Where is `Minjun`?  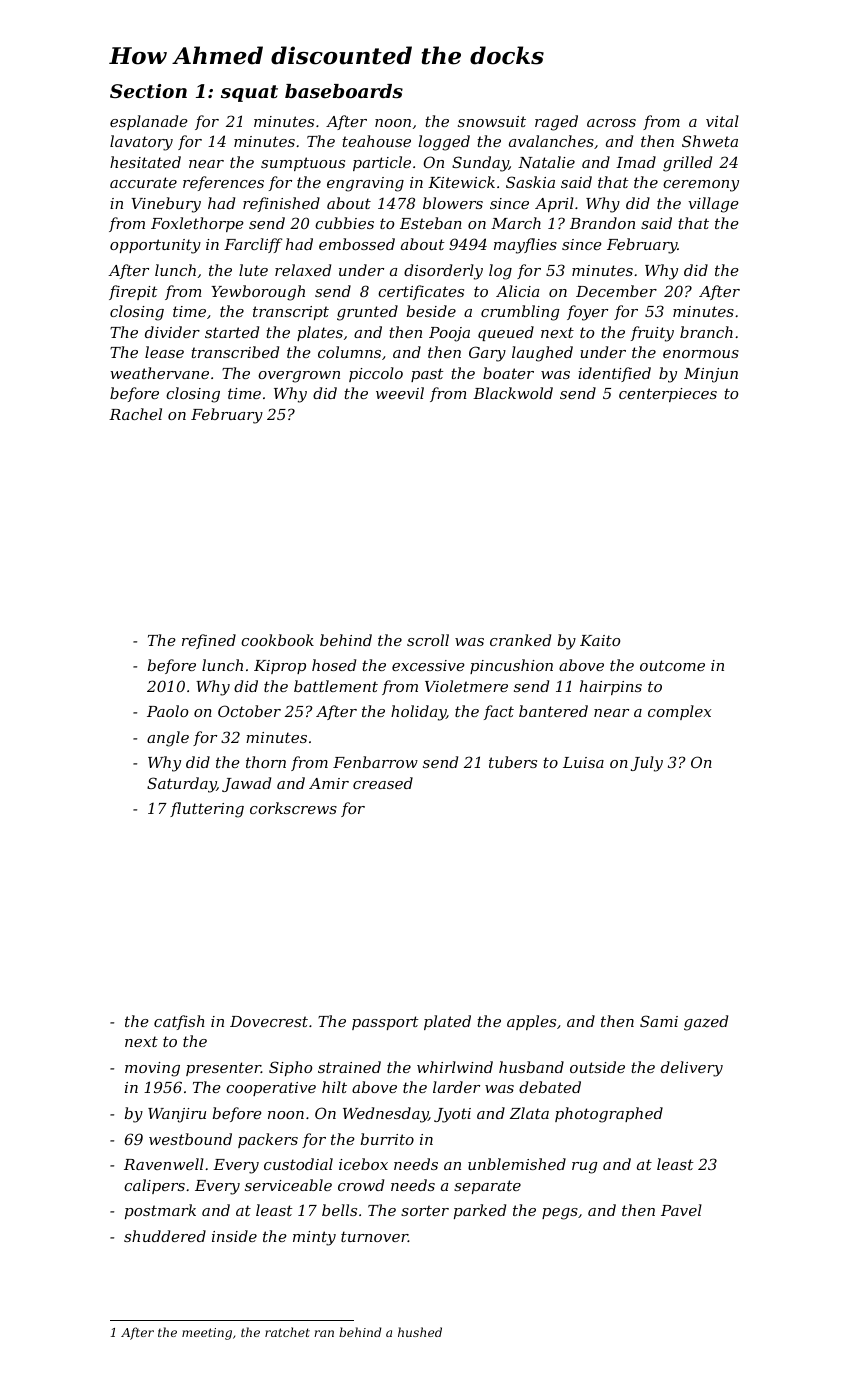
Minjun is located at coordinates (711, 375).
